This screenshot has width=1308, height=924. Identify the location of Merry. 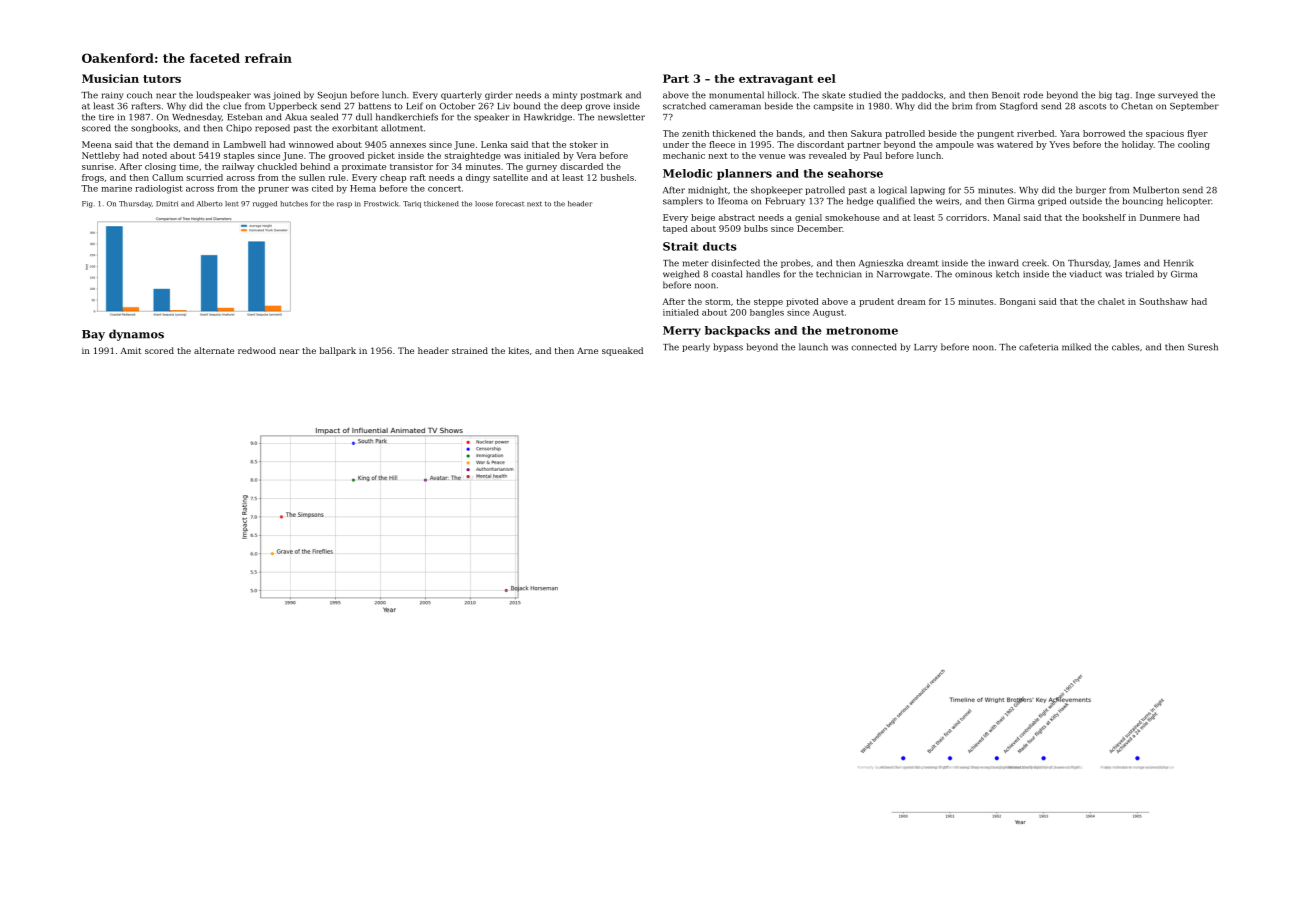
(682, 331).
